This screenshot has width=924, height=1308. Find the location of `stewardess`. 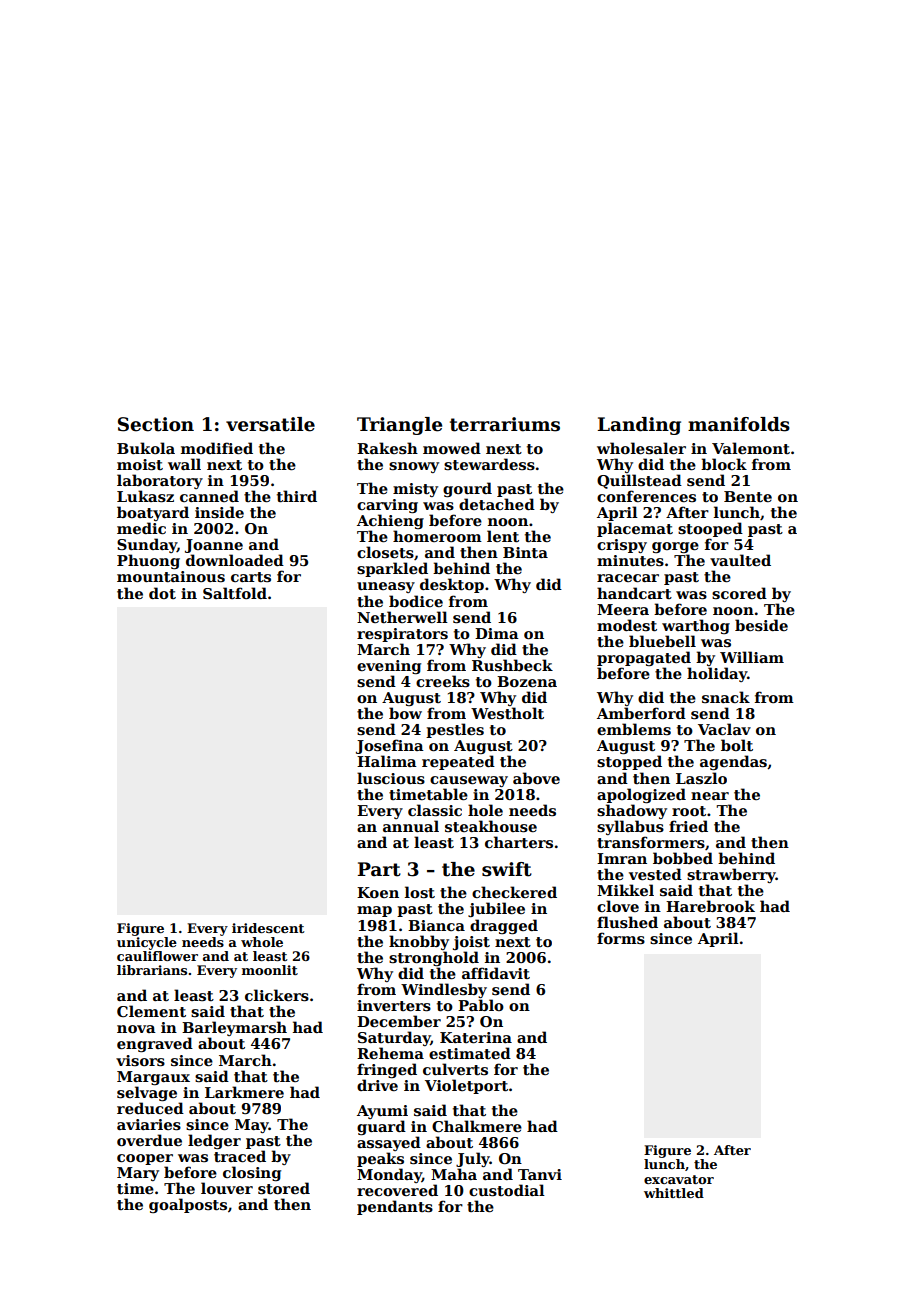

stewardess is located at coordinates (489, 464).
